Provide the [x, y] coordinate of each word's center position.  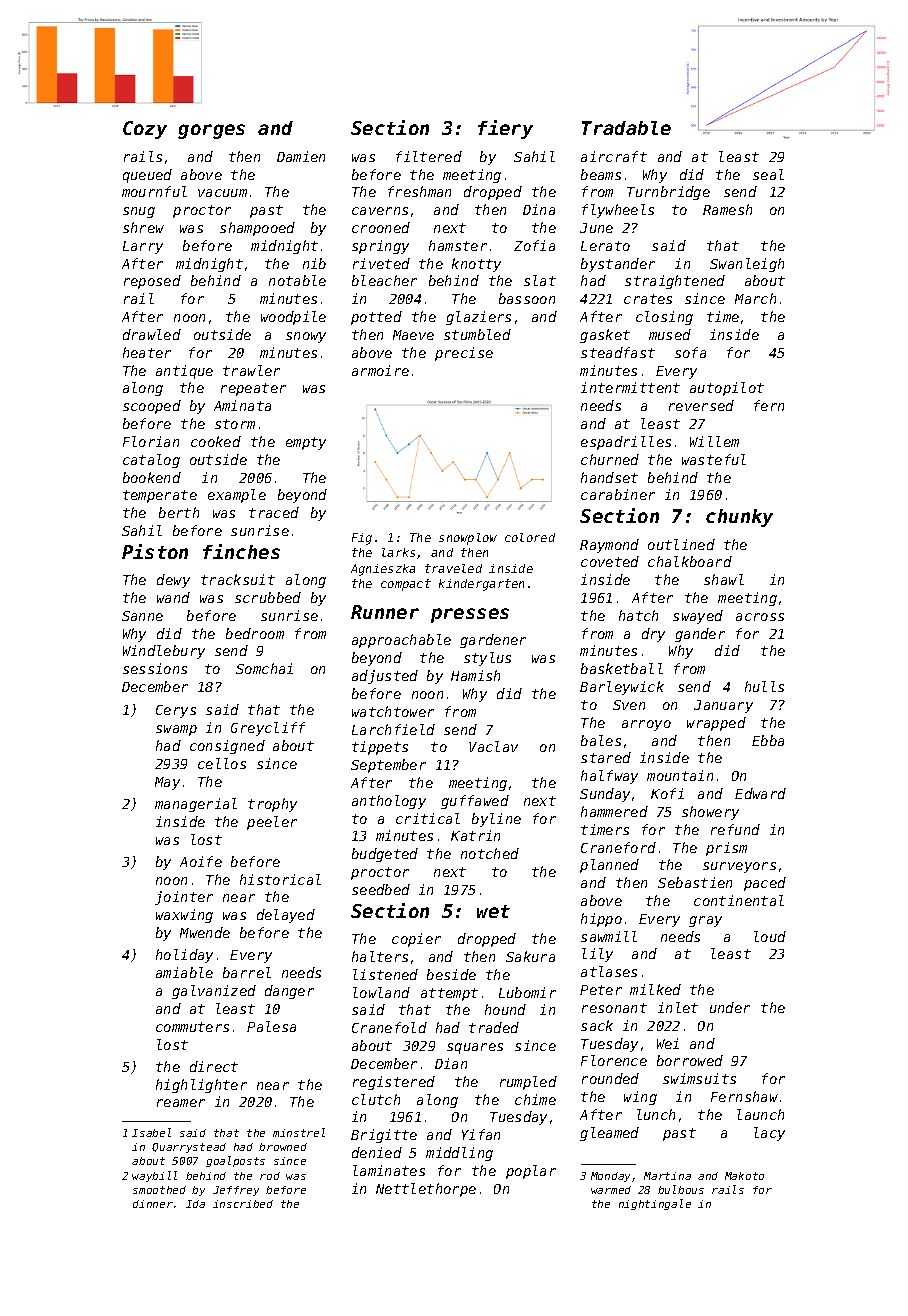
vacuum [222, 193]
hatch [638, 615]
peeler [272, 823]
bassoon [527, 298]
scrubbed [268, 597]
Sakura [530, 956]
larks [398, 552]
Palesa [271, 1026]
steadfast [618, 352]
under [730, 1007]
